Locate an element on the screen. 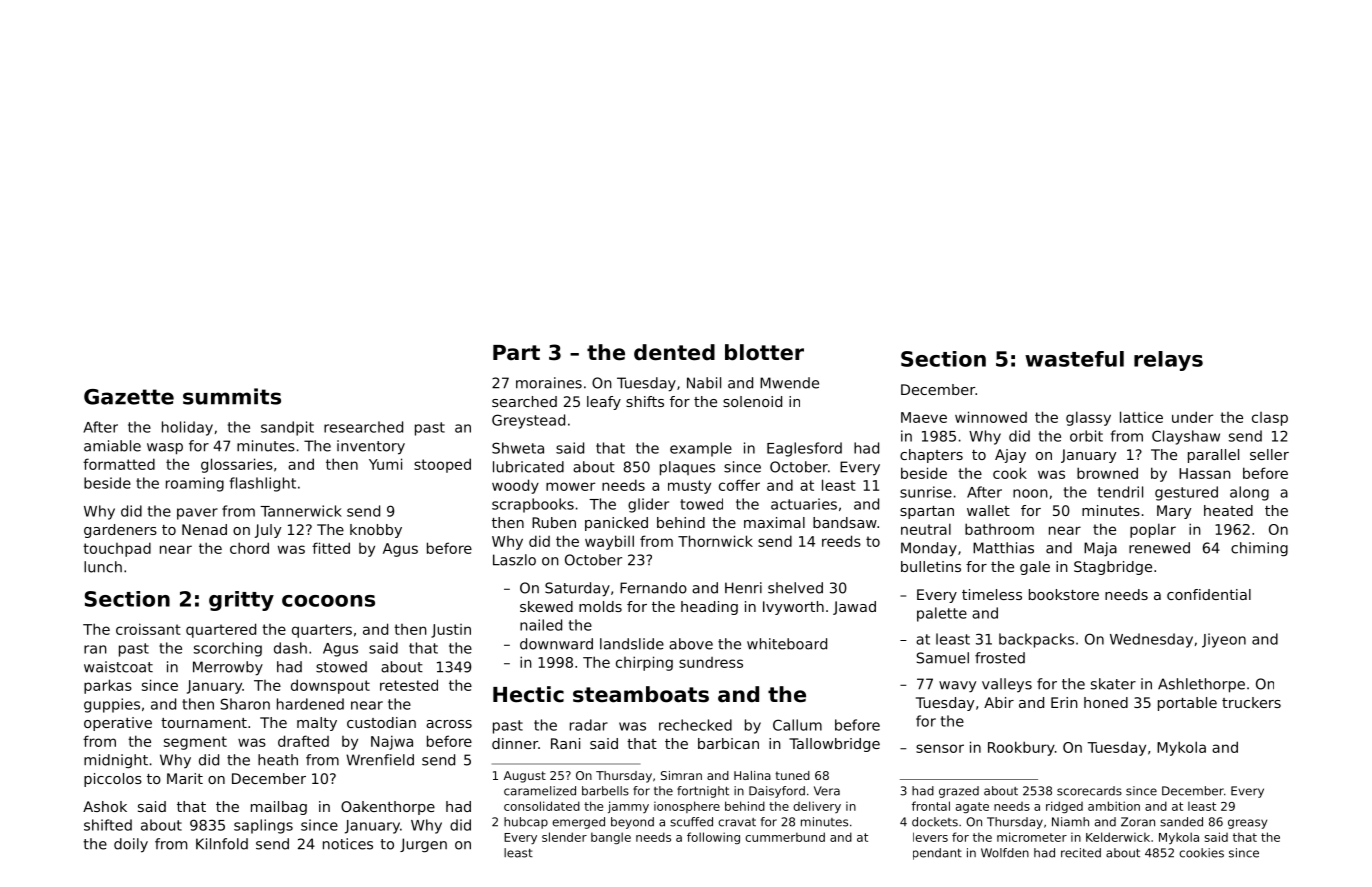 The height and width of the screenshot is (887, 1372). shifted is located at coordinates (108, 825).
